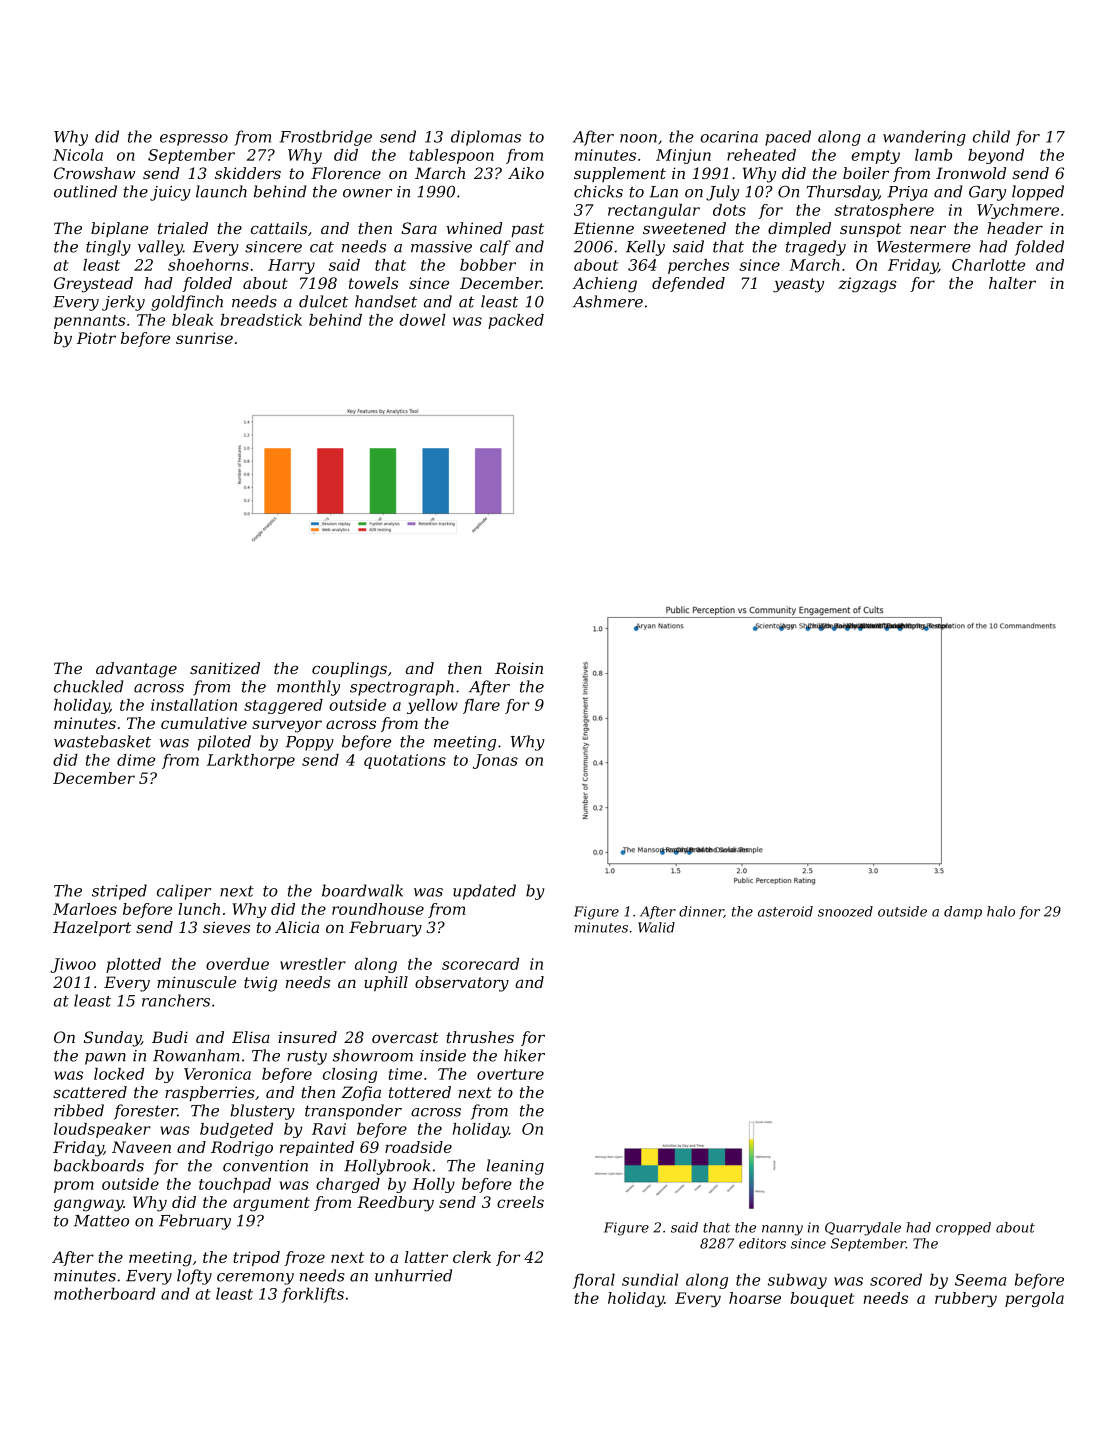 This screenshot has height=1447, width=1118. I want to click on beyond, so click(996, 156).
